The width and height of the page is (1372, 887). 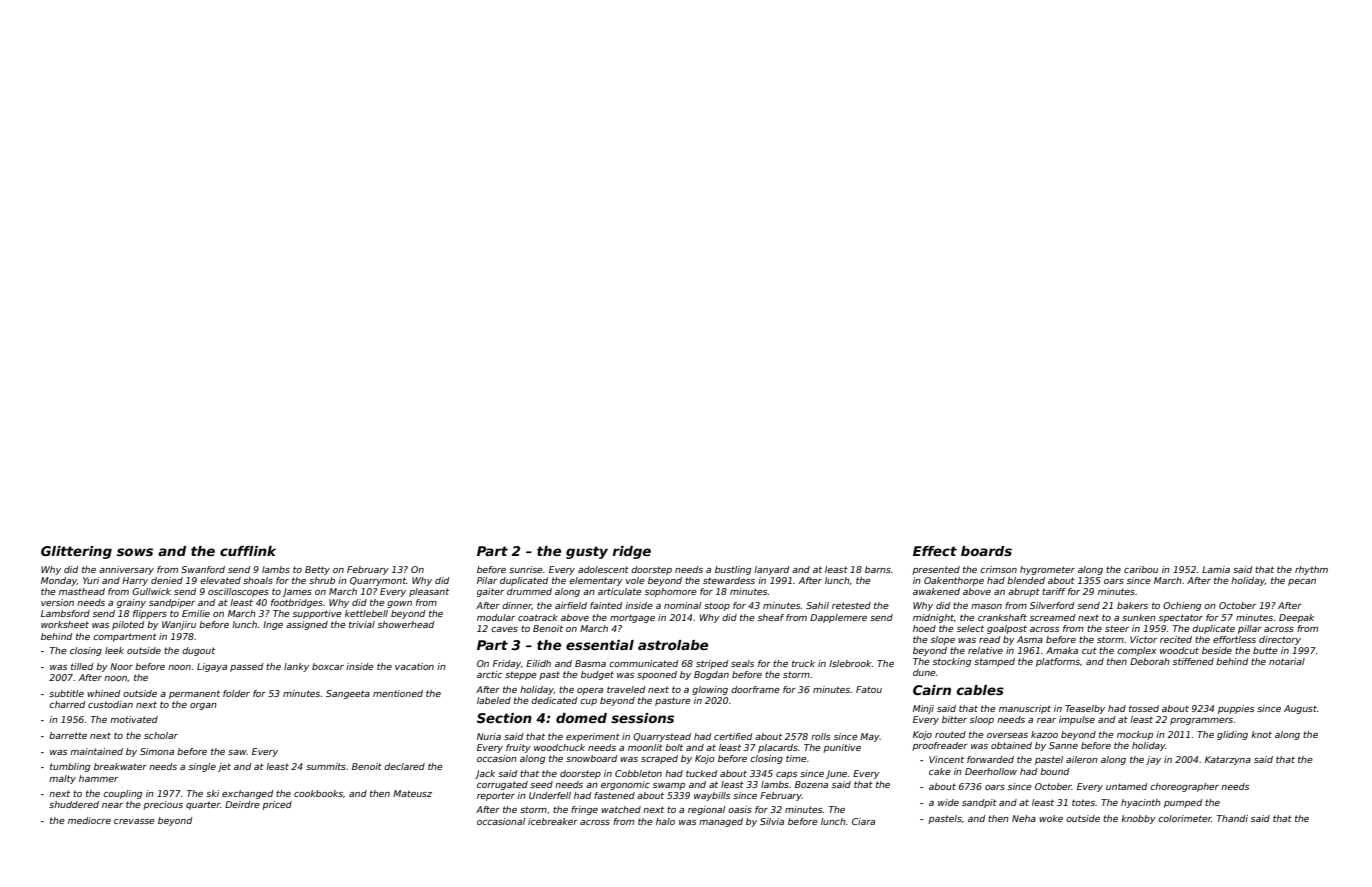 What do you see at coordinates (729, 580) in the page?
I see `stewardess` at bounding box center [729, 580].
